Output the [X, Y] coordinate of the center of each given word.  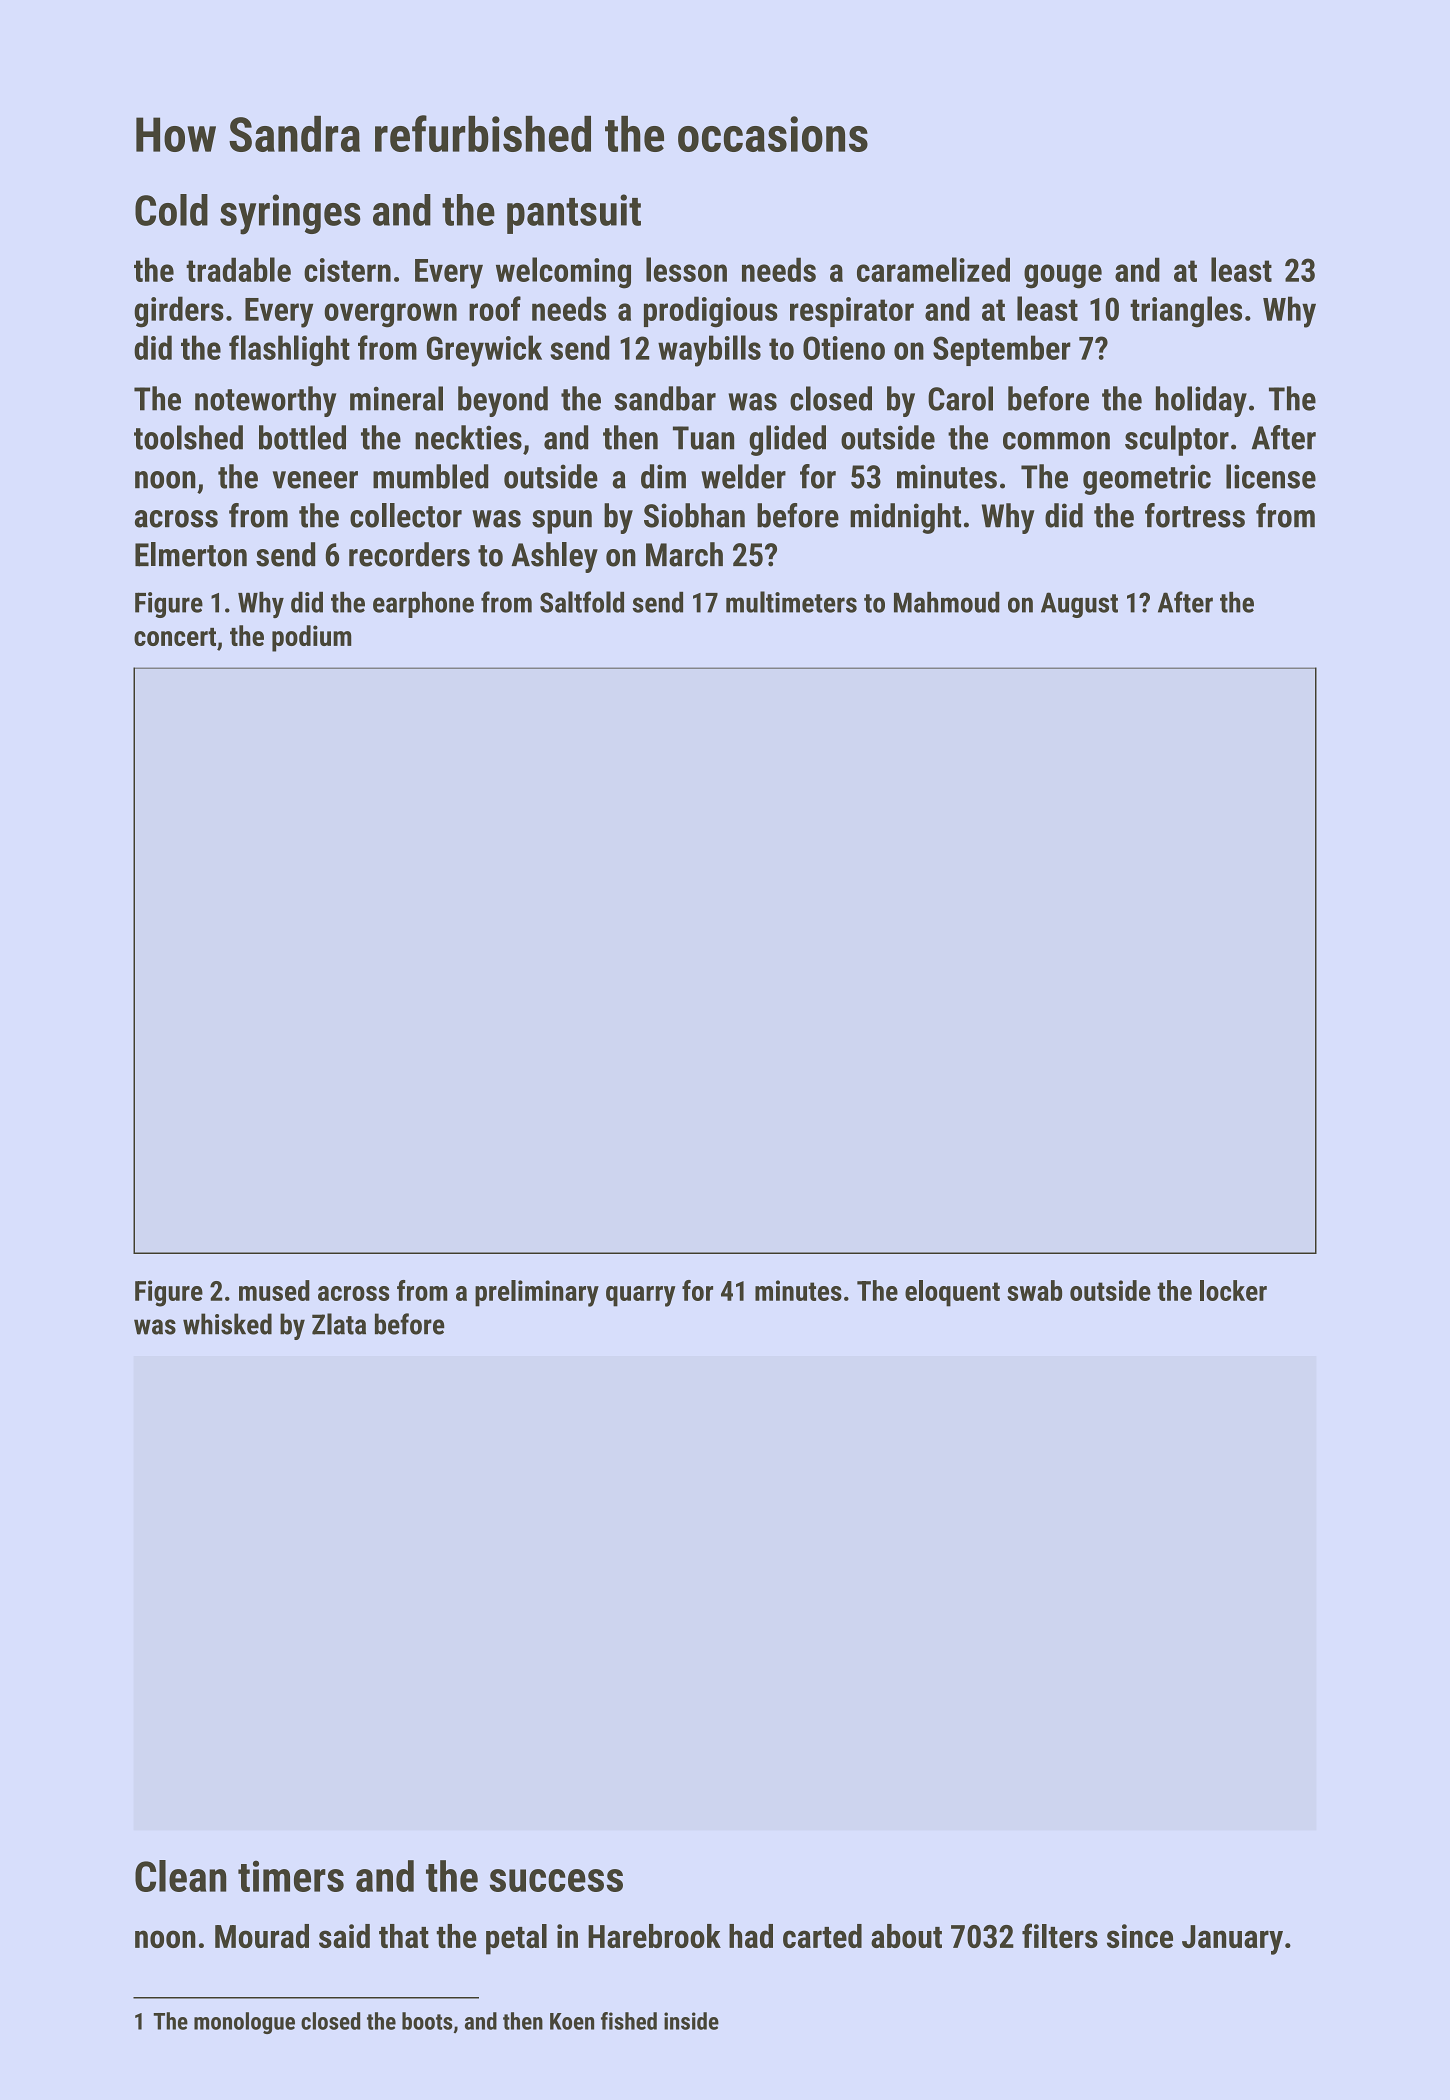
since [1140, 1936]
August [1079, 605]
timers [291, 1876]
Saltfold [582, 602]
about [906, 1936]
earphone [423, 605]
